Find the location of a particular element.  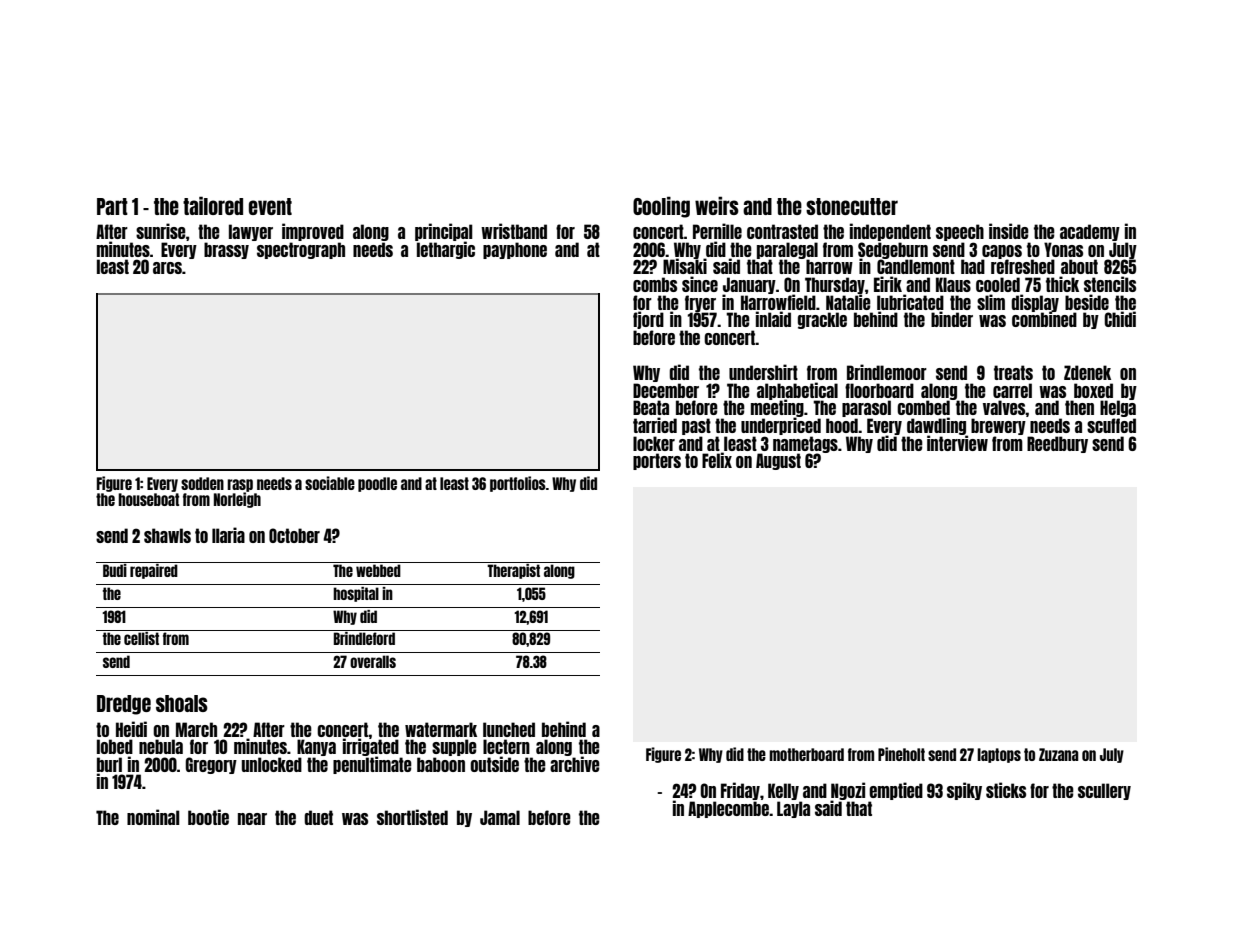

capos is located at coordinates (1002, 252).
